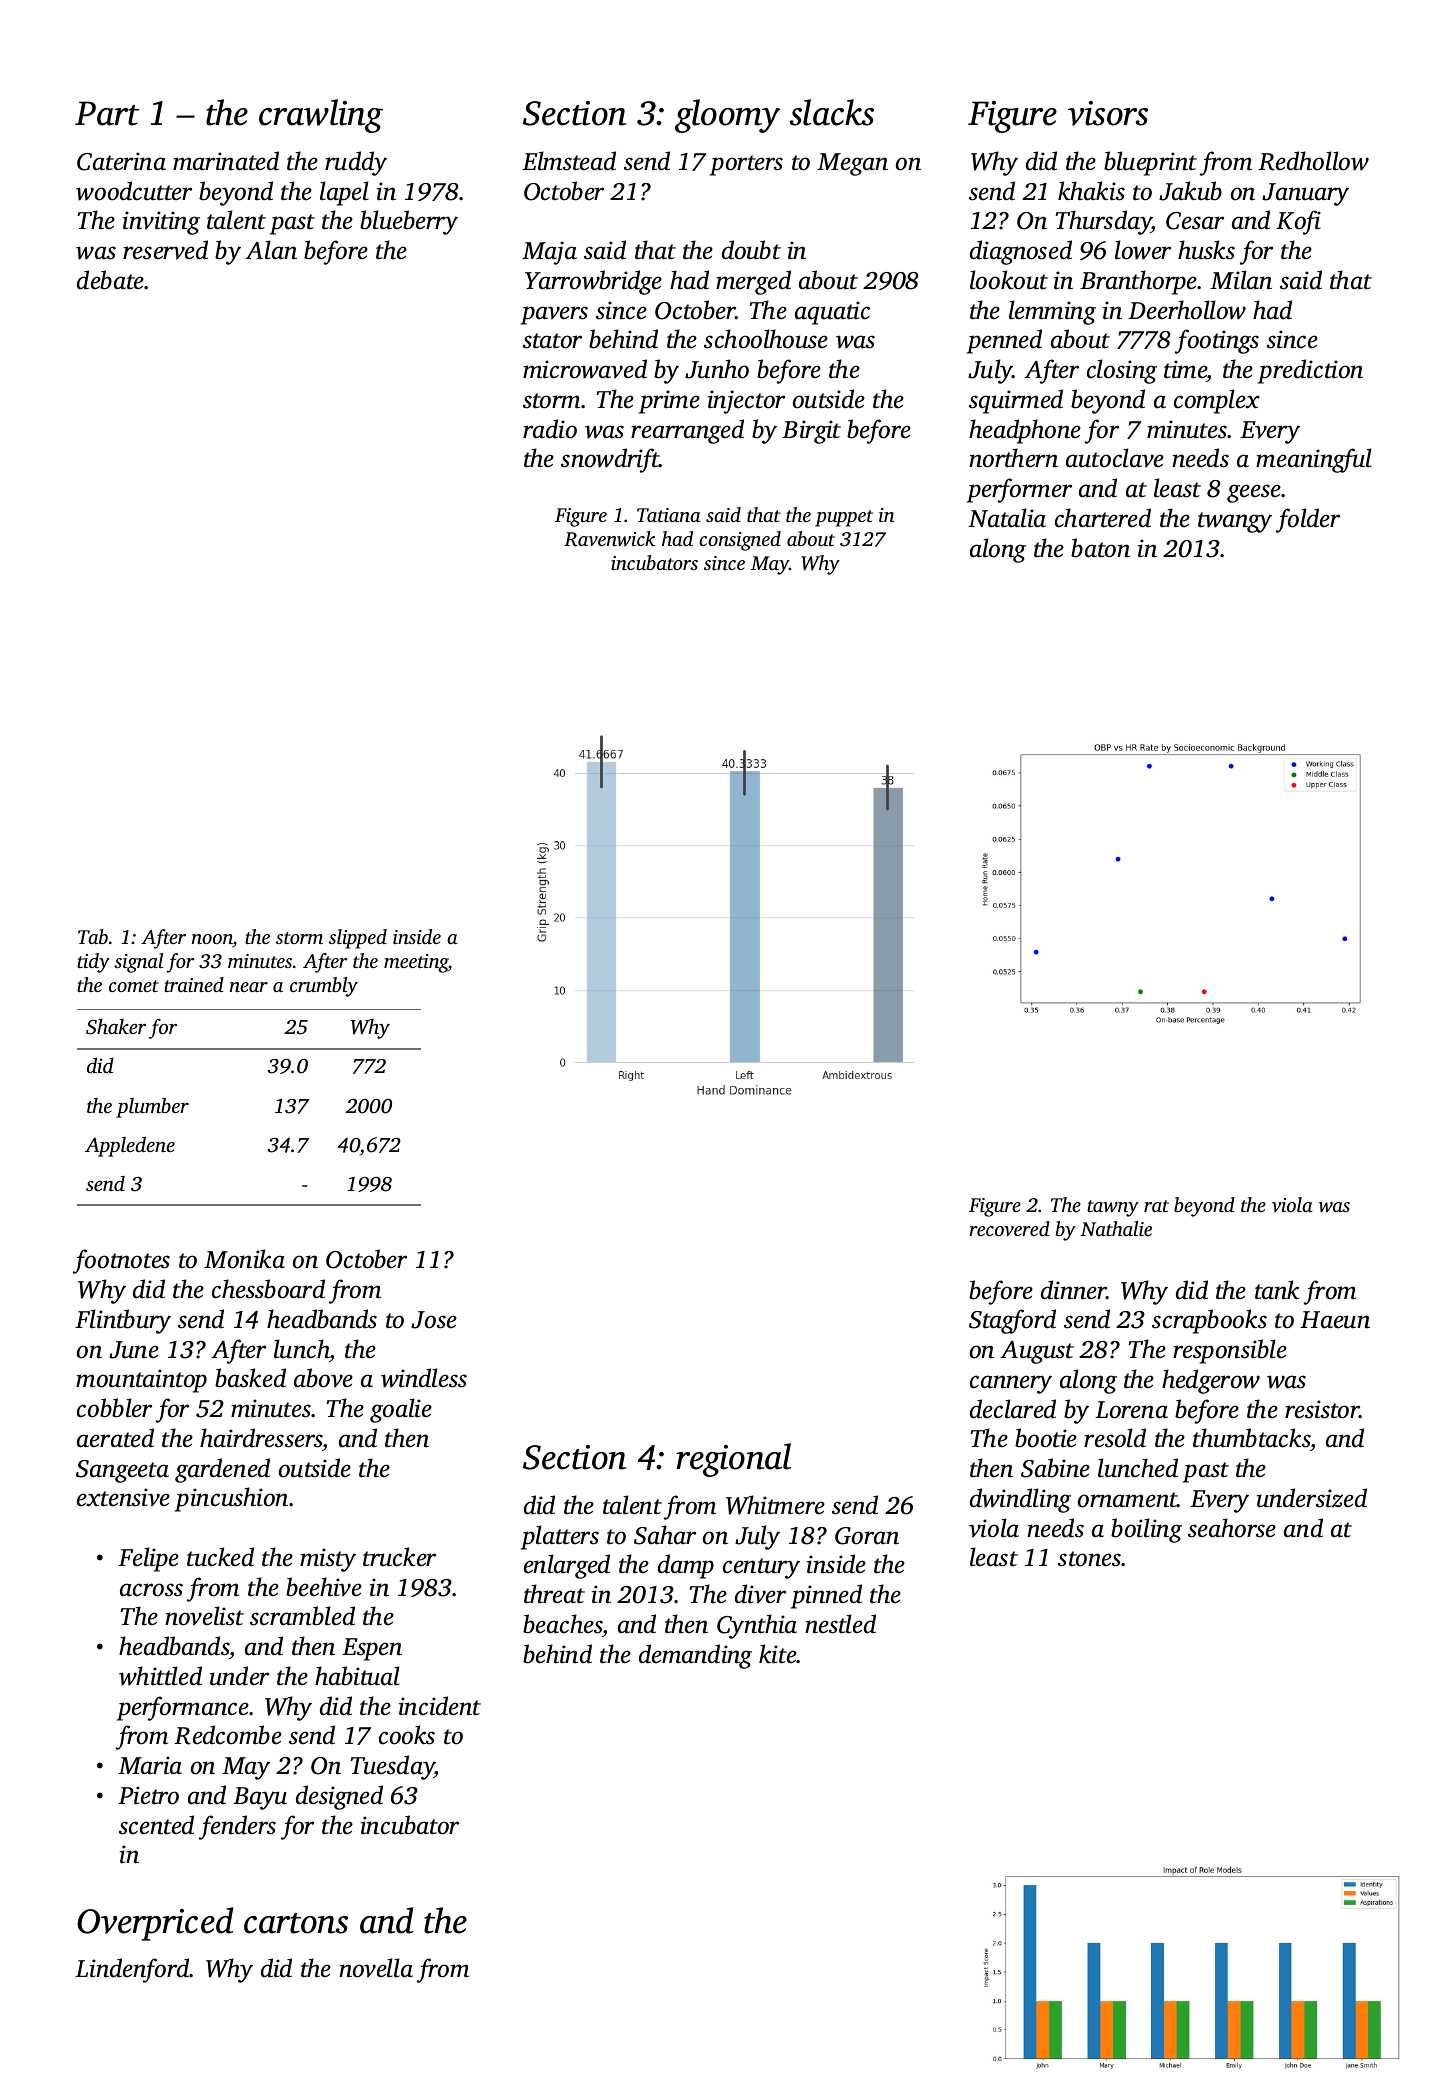 This document has width=1450, height=2100. Describe the element at coordinates (1100, 548) in the document. I see `baton` at that location.
